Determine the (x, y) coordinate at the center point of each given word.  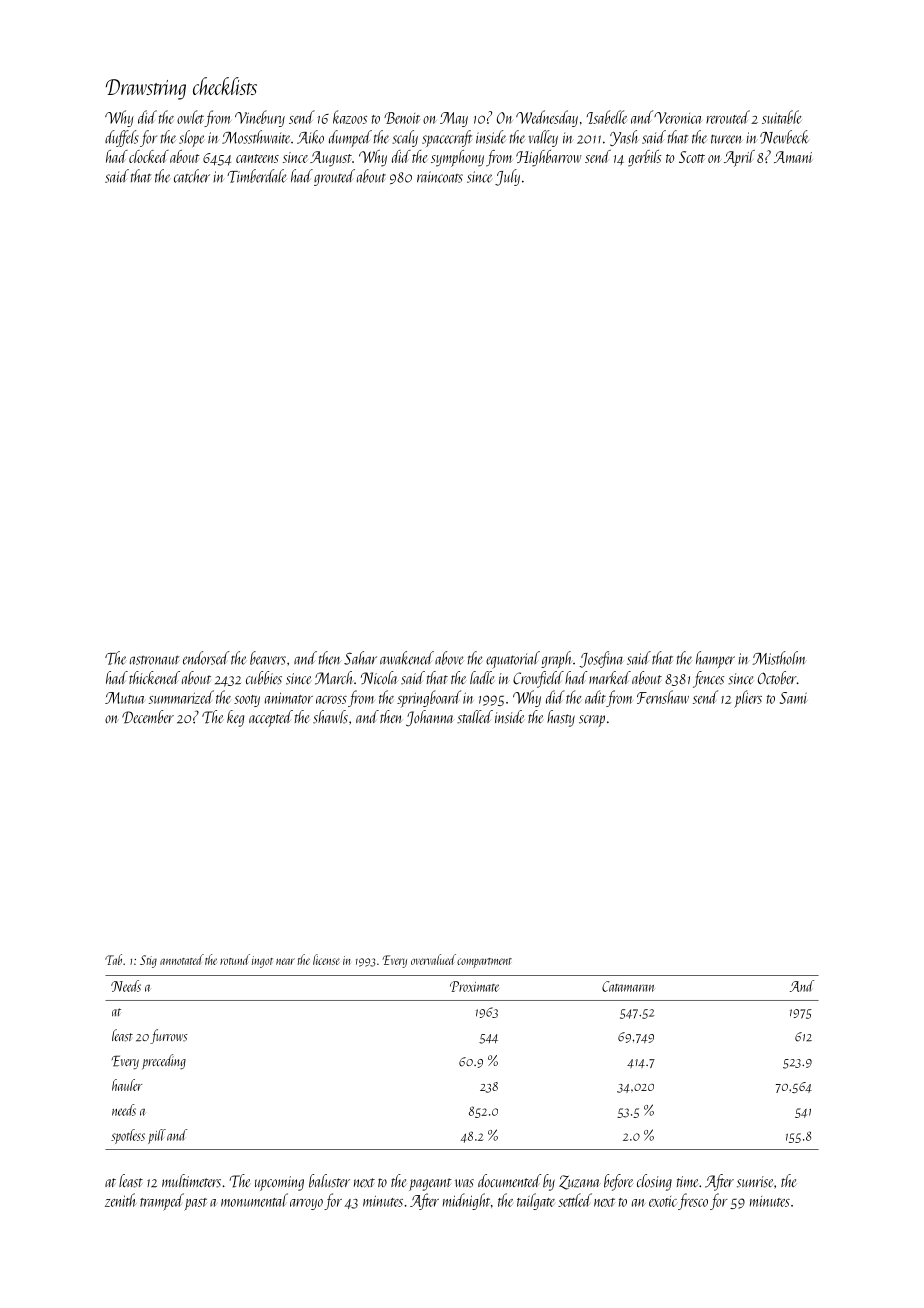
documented (510, 1180)
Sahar (360, 658)
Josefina (602, 659)
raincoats (440, 177)
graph (556, 659)
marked (610, 677)
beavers (268, 658)
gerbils (644, 158)
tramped (162, 1202)
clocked (149, 156)
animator (289, 698)
